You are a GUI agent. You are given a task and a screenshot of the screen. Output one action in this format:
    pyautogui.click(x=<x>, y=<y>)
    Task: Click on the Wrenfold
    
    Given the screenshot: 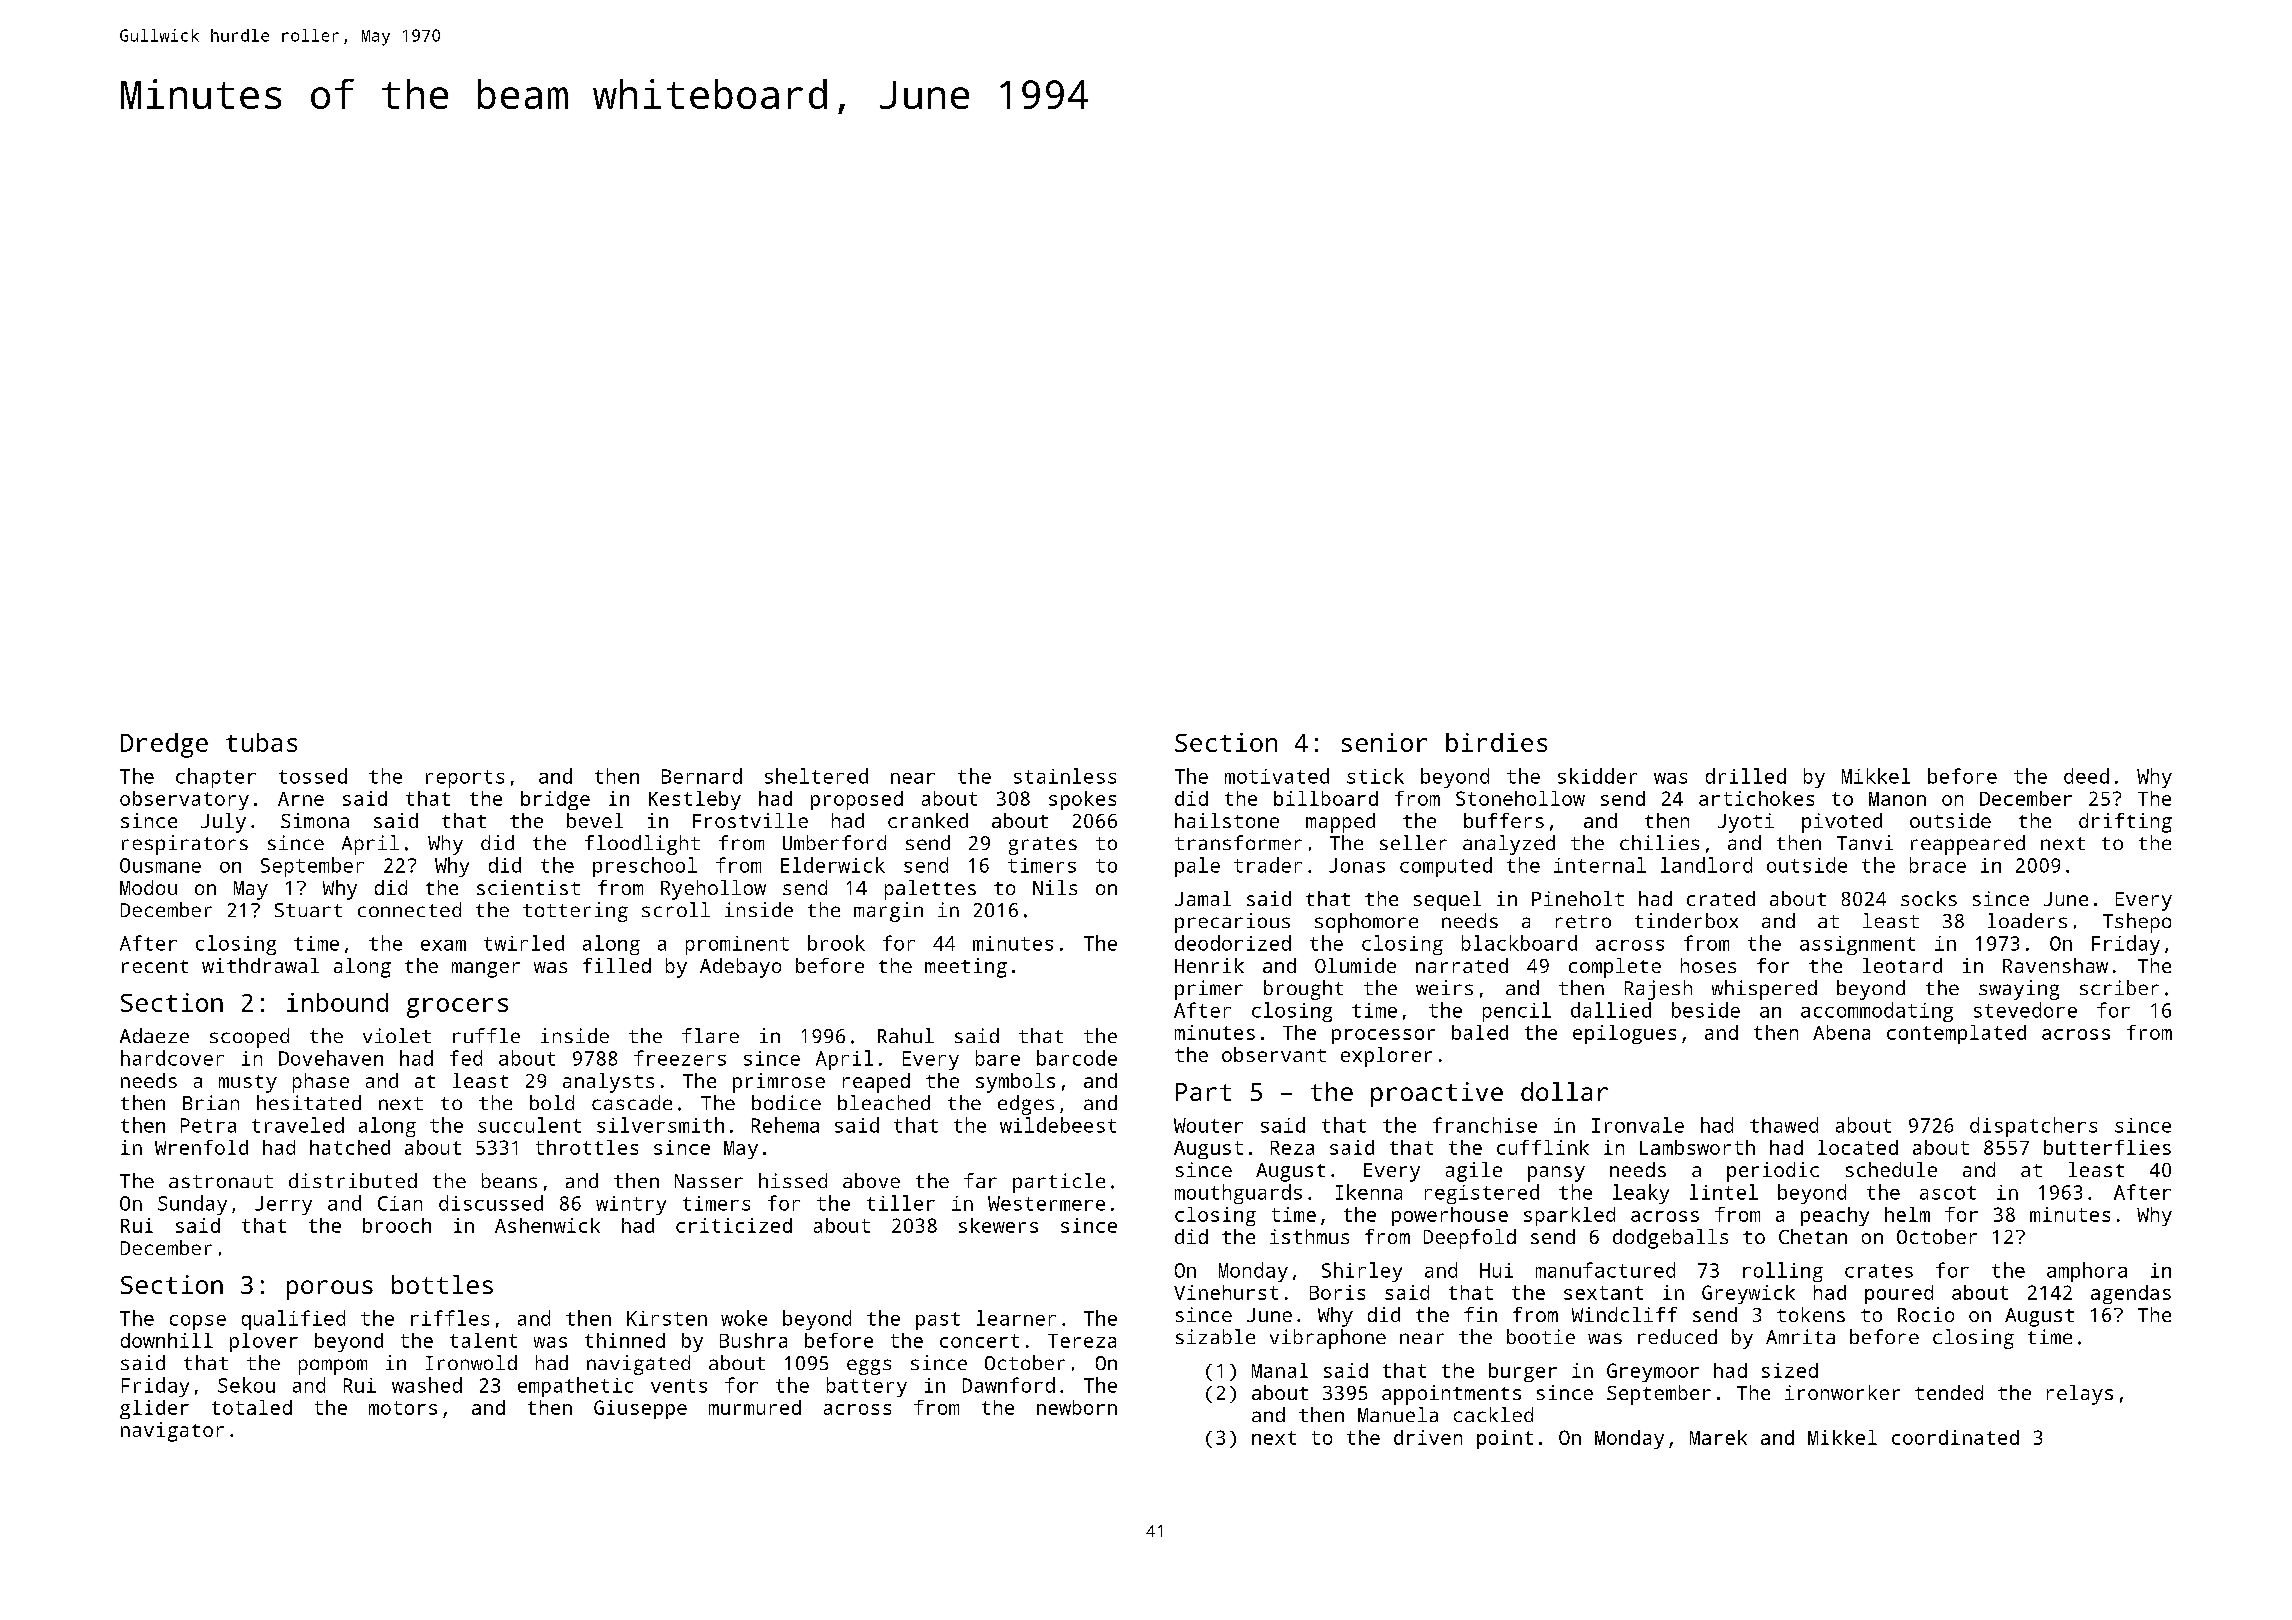 What is the action you would take?
    pyautogui.click(x=201, y=1147)
